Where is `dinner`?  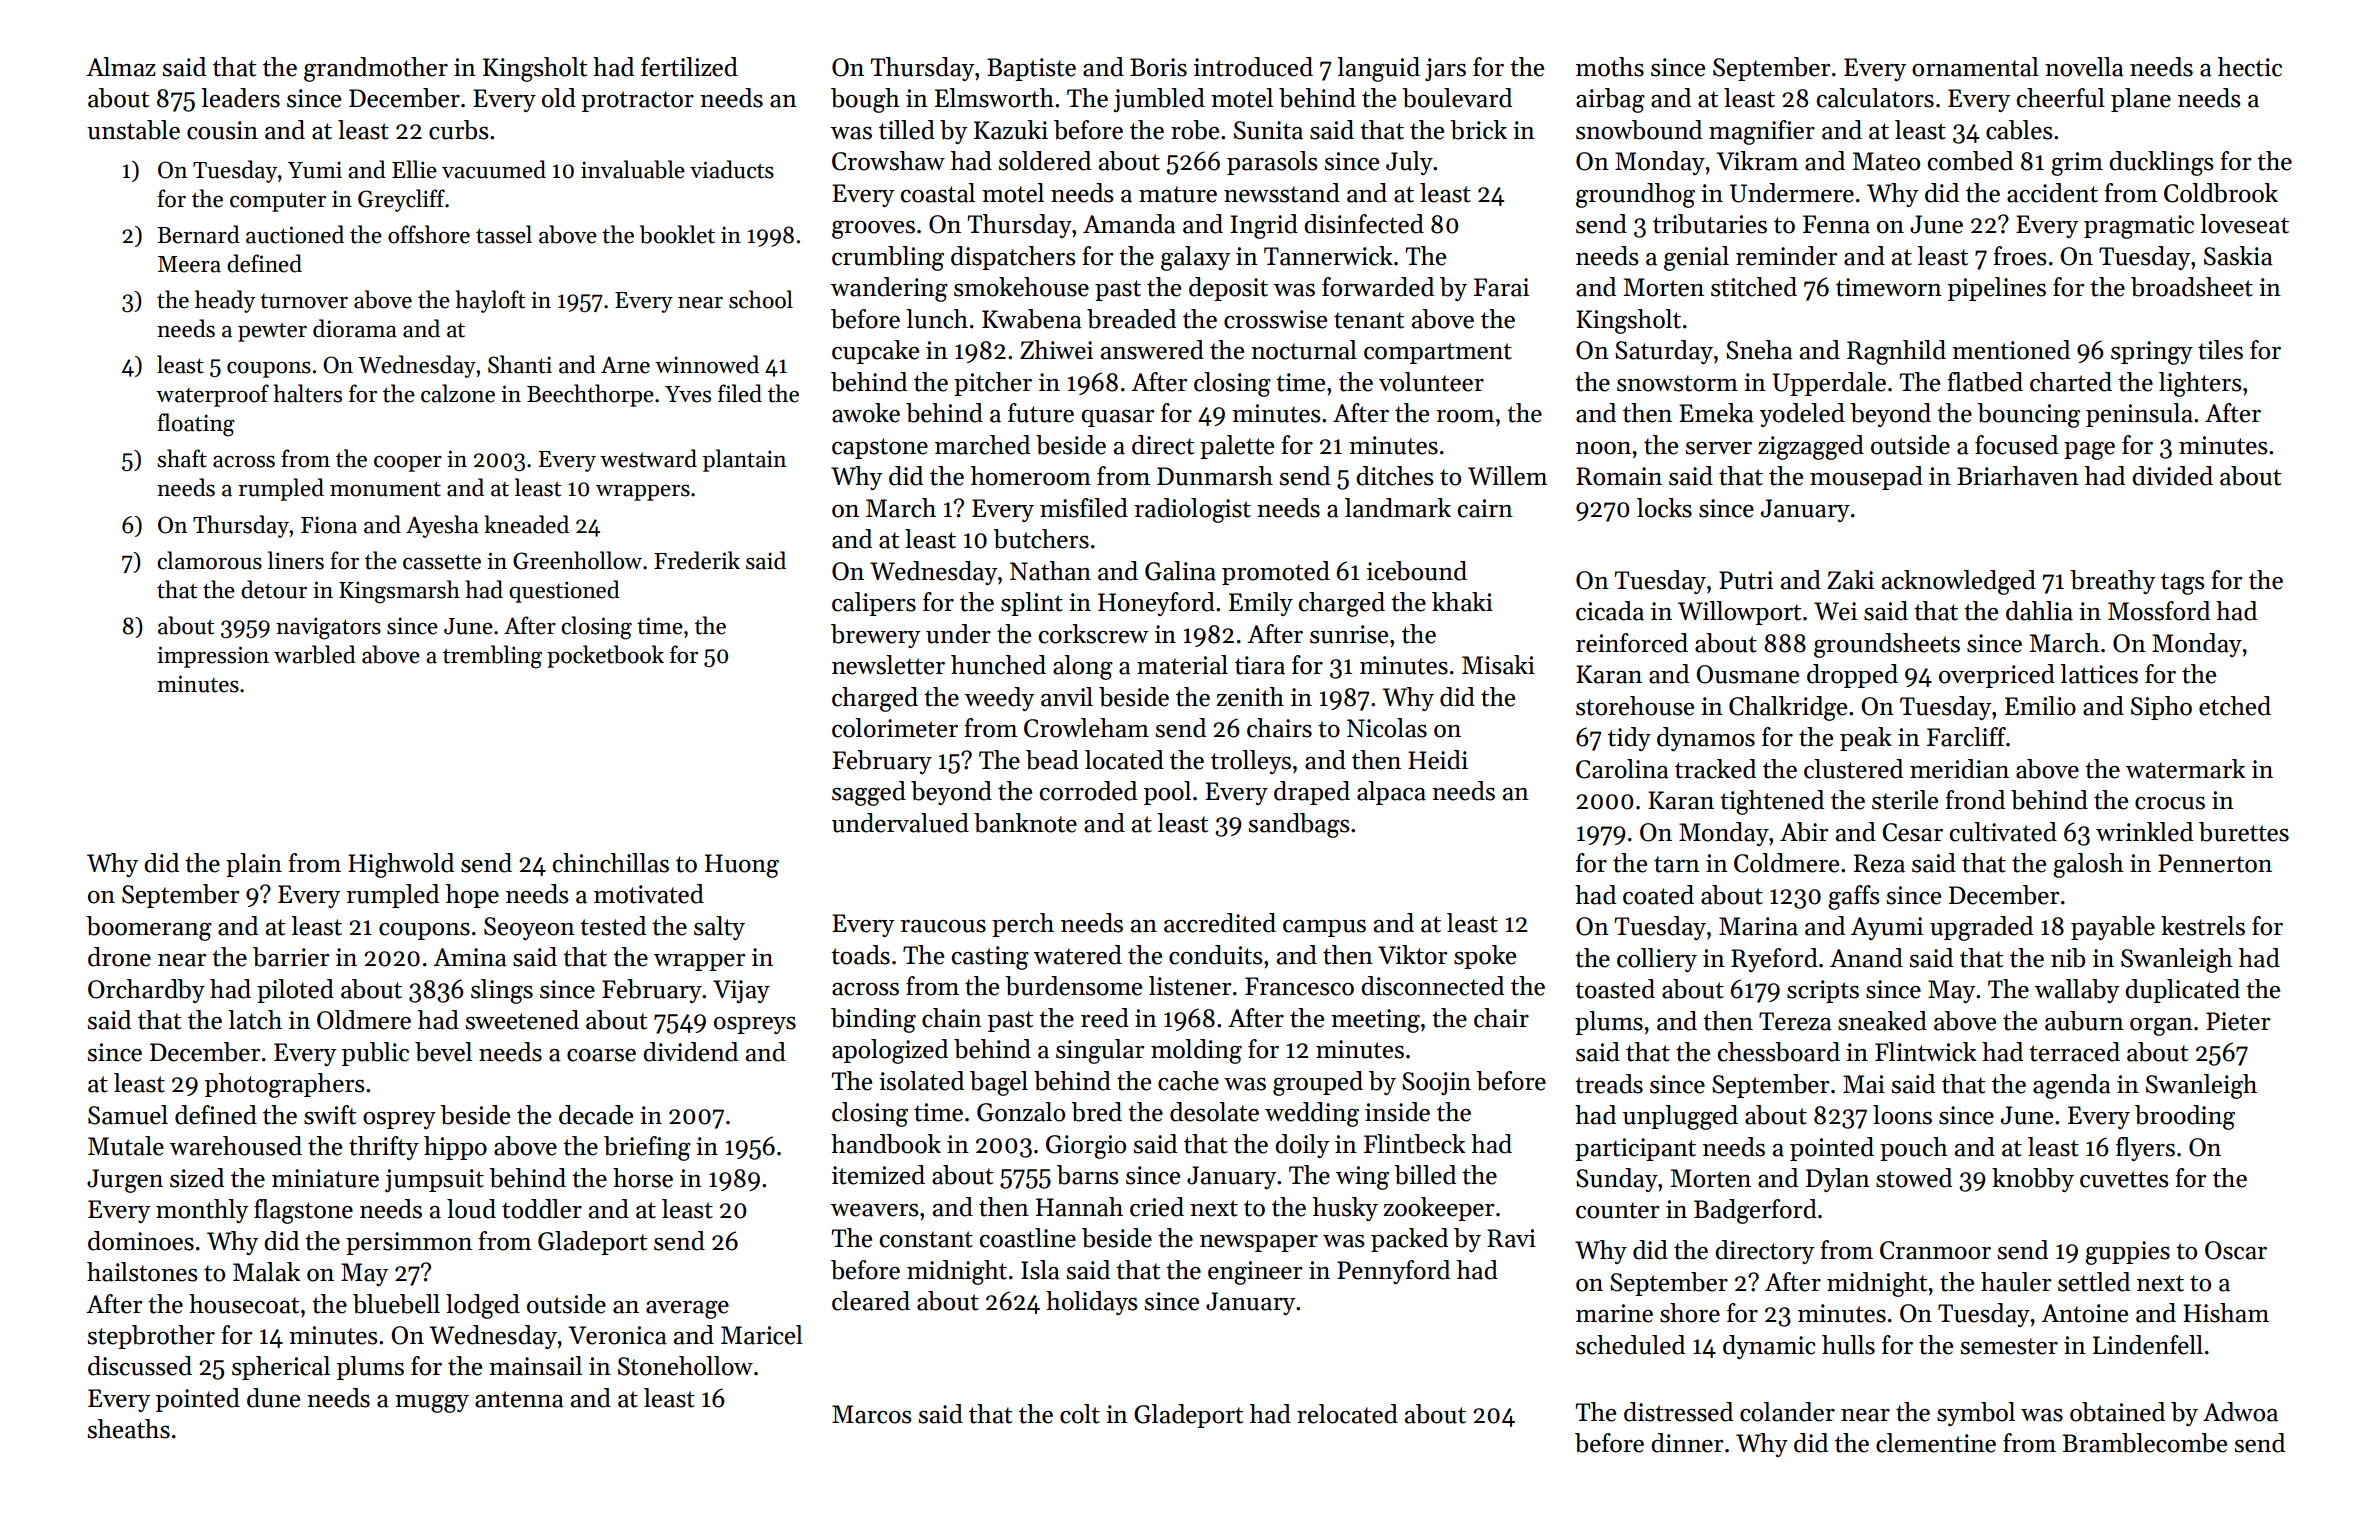 dinner is located at coordinates (1687, 1443).
